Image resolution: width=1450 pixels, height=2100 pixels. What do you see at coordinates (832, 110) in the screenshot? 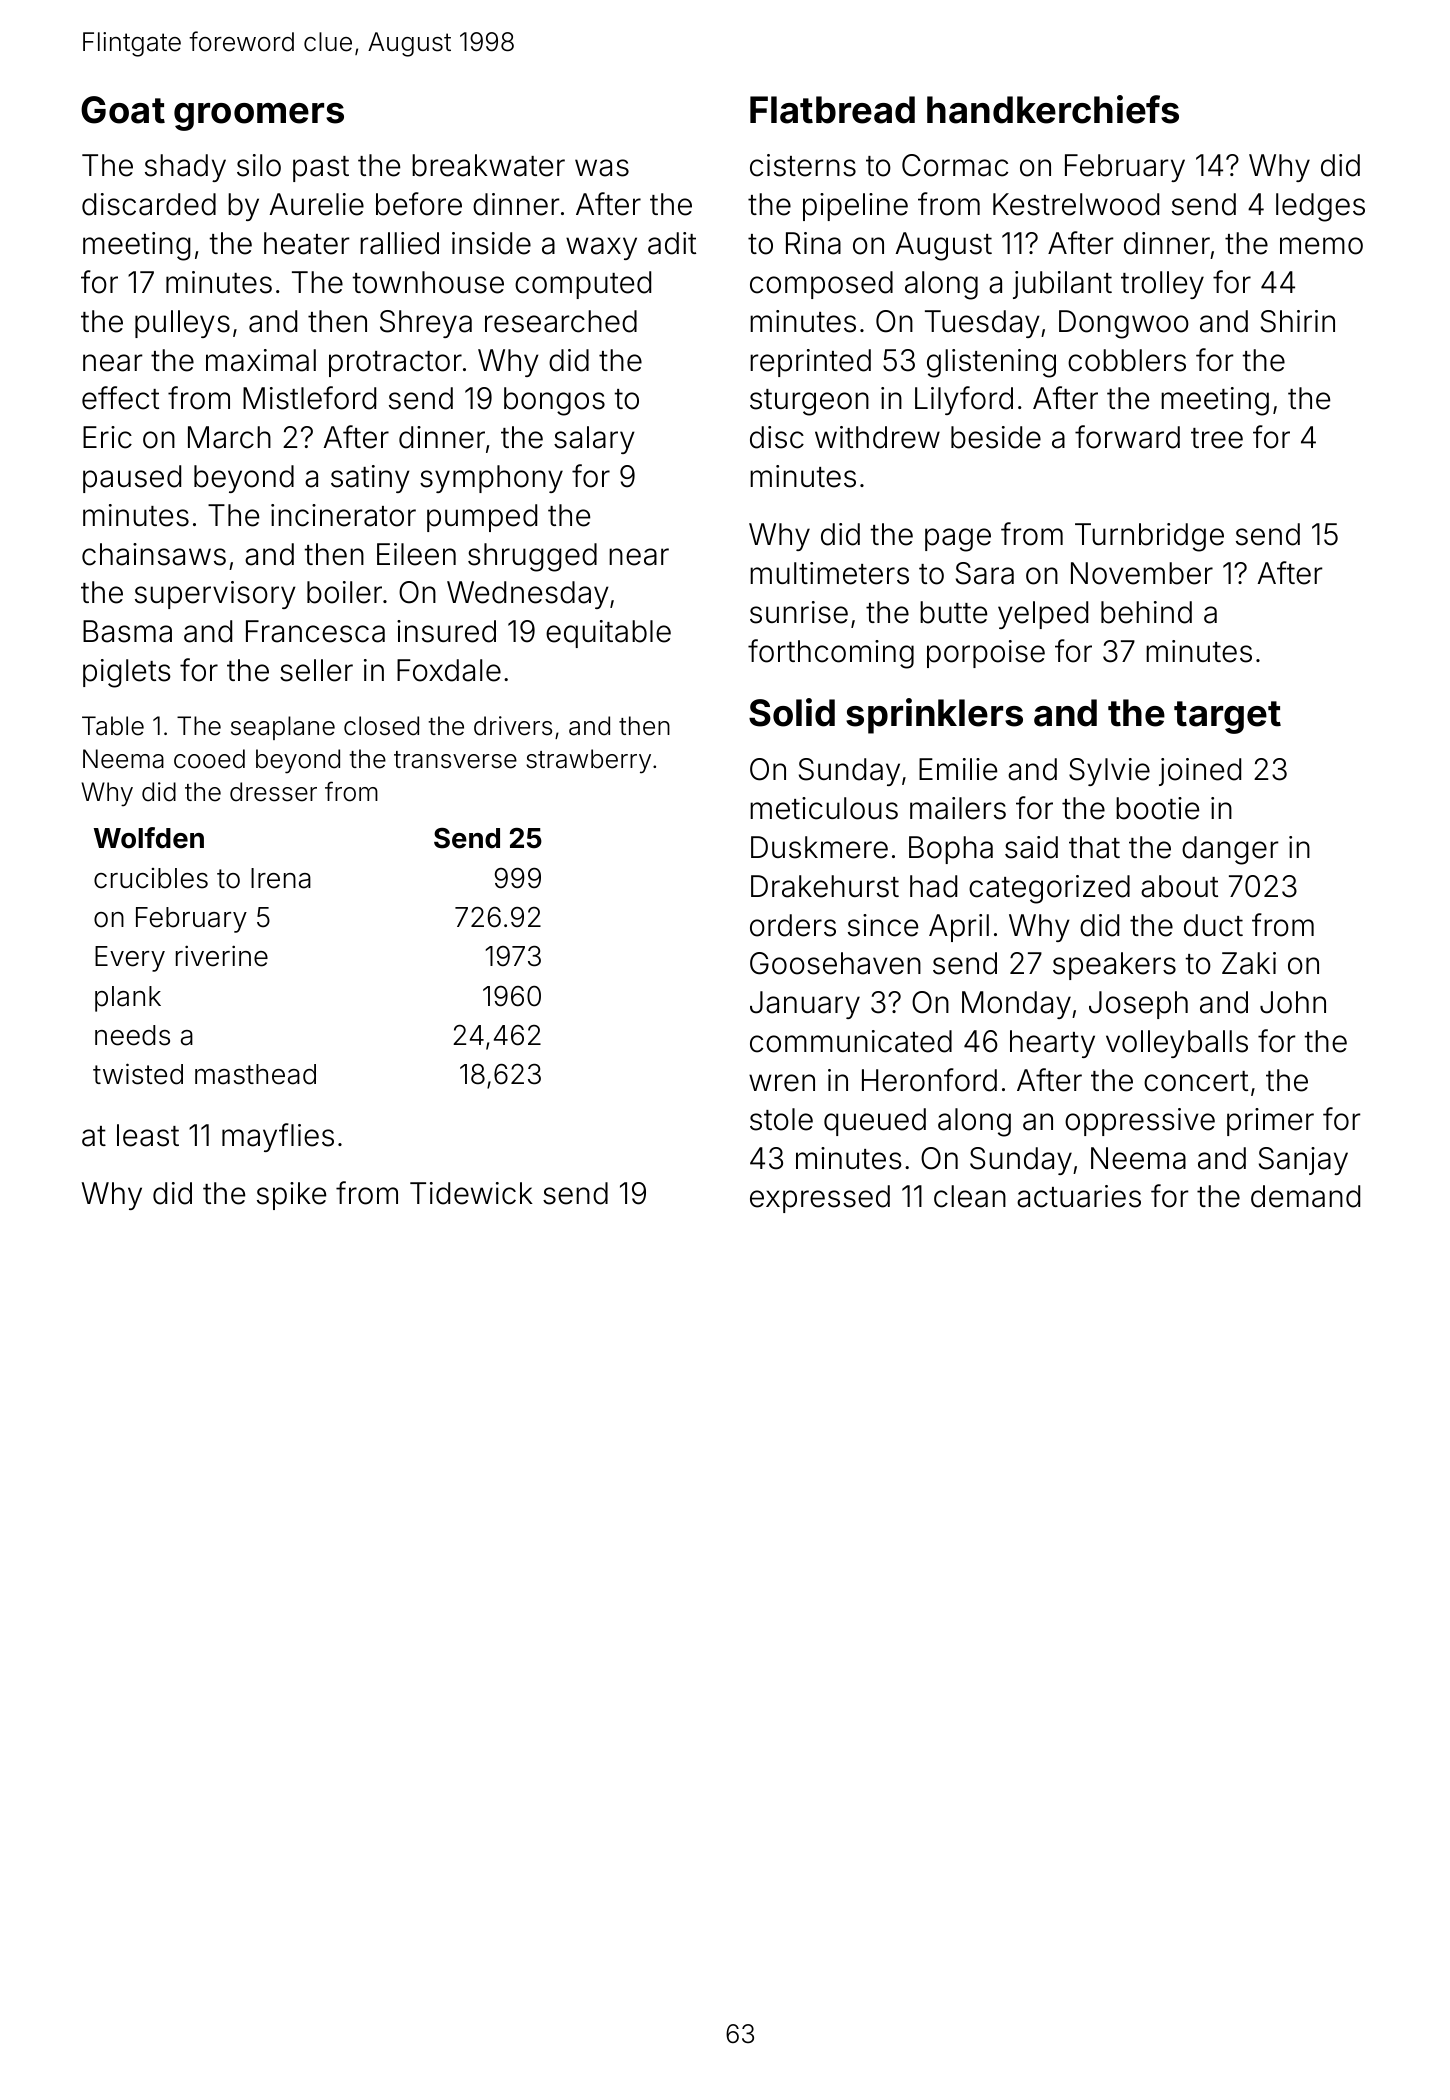
I see `Flatbread` at bounding box center [832, 110].
